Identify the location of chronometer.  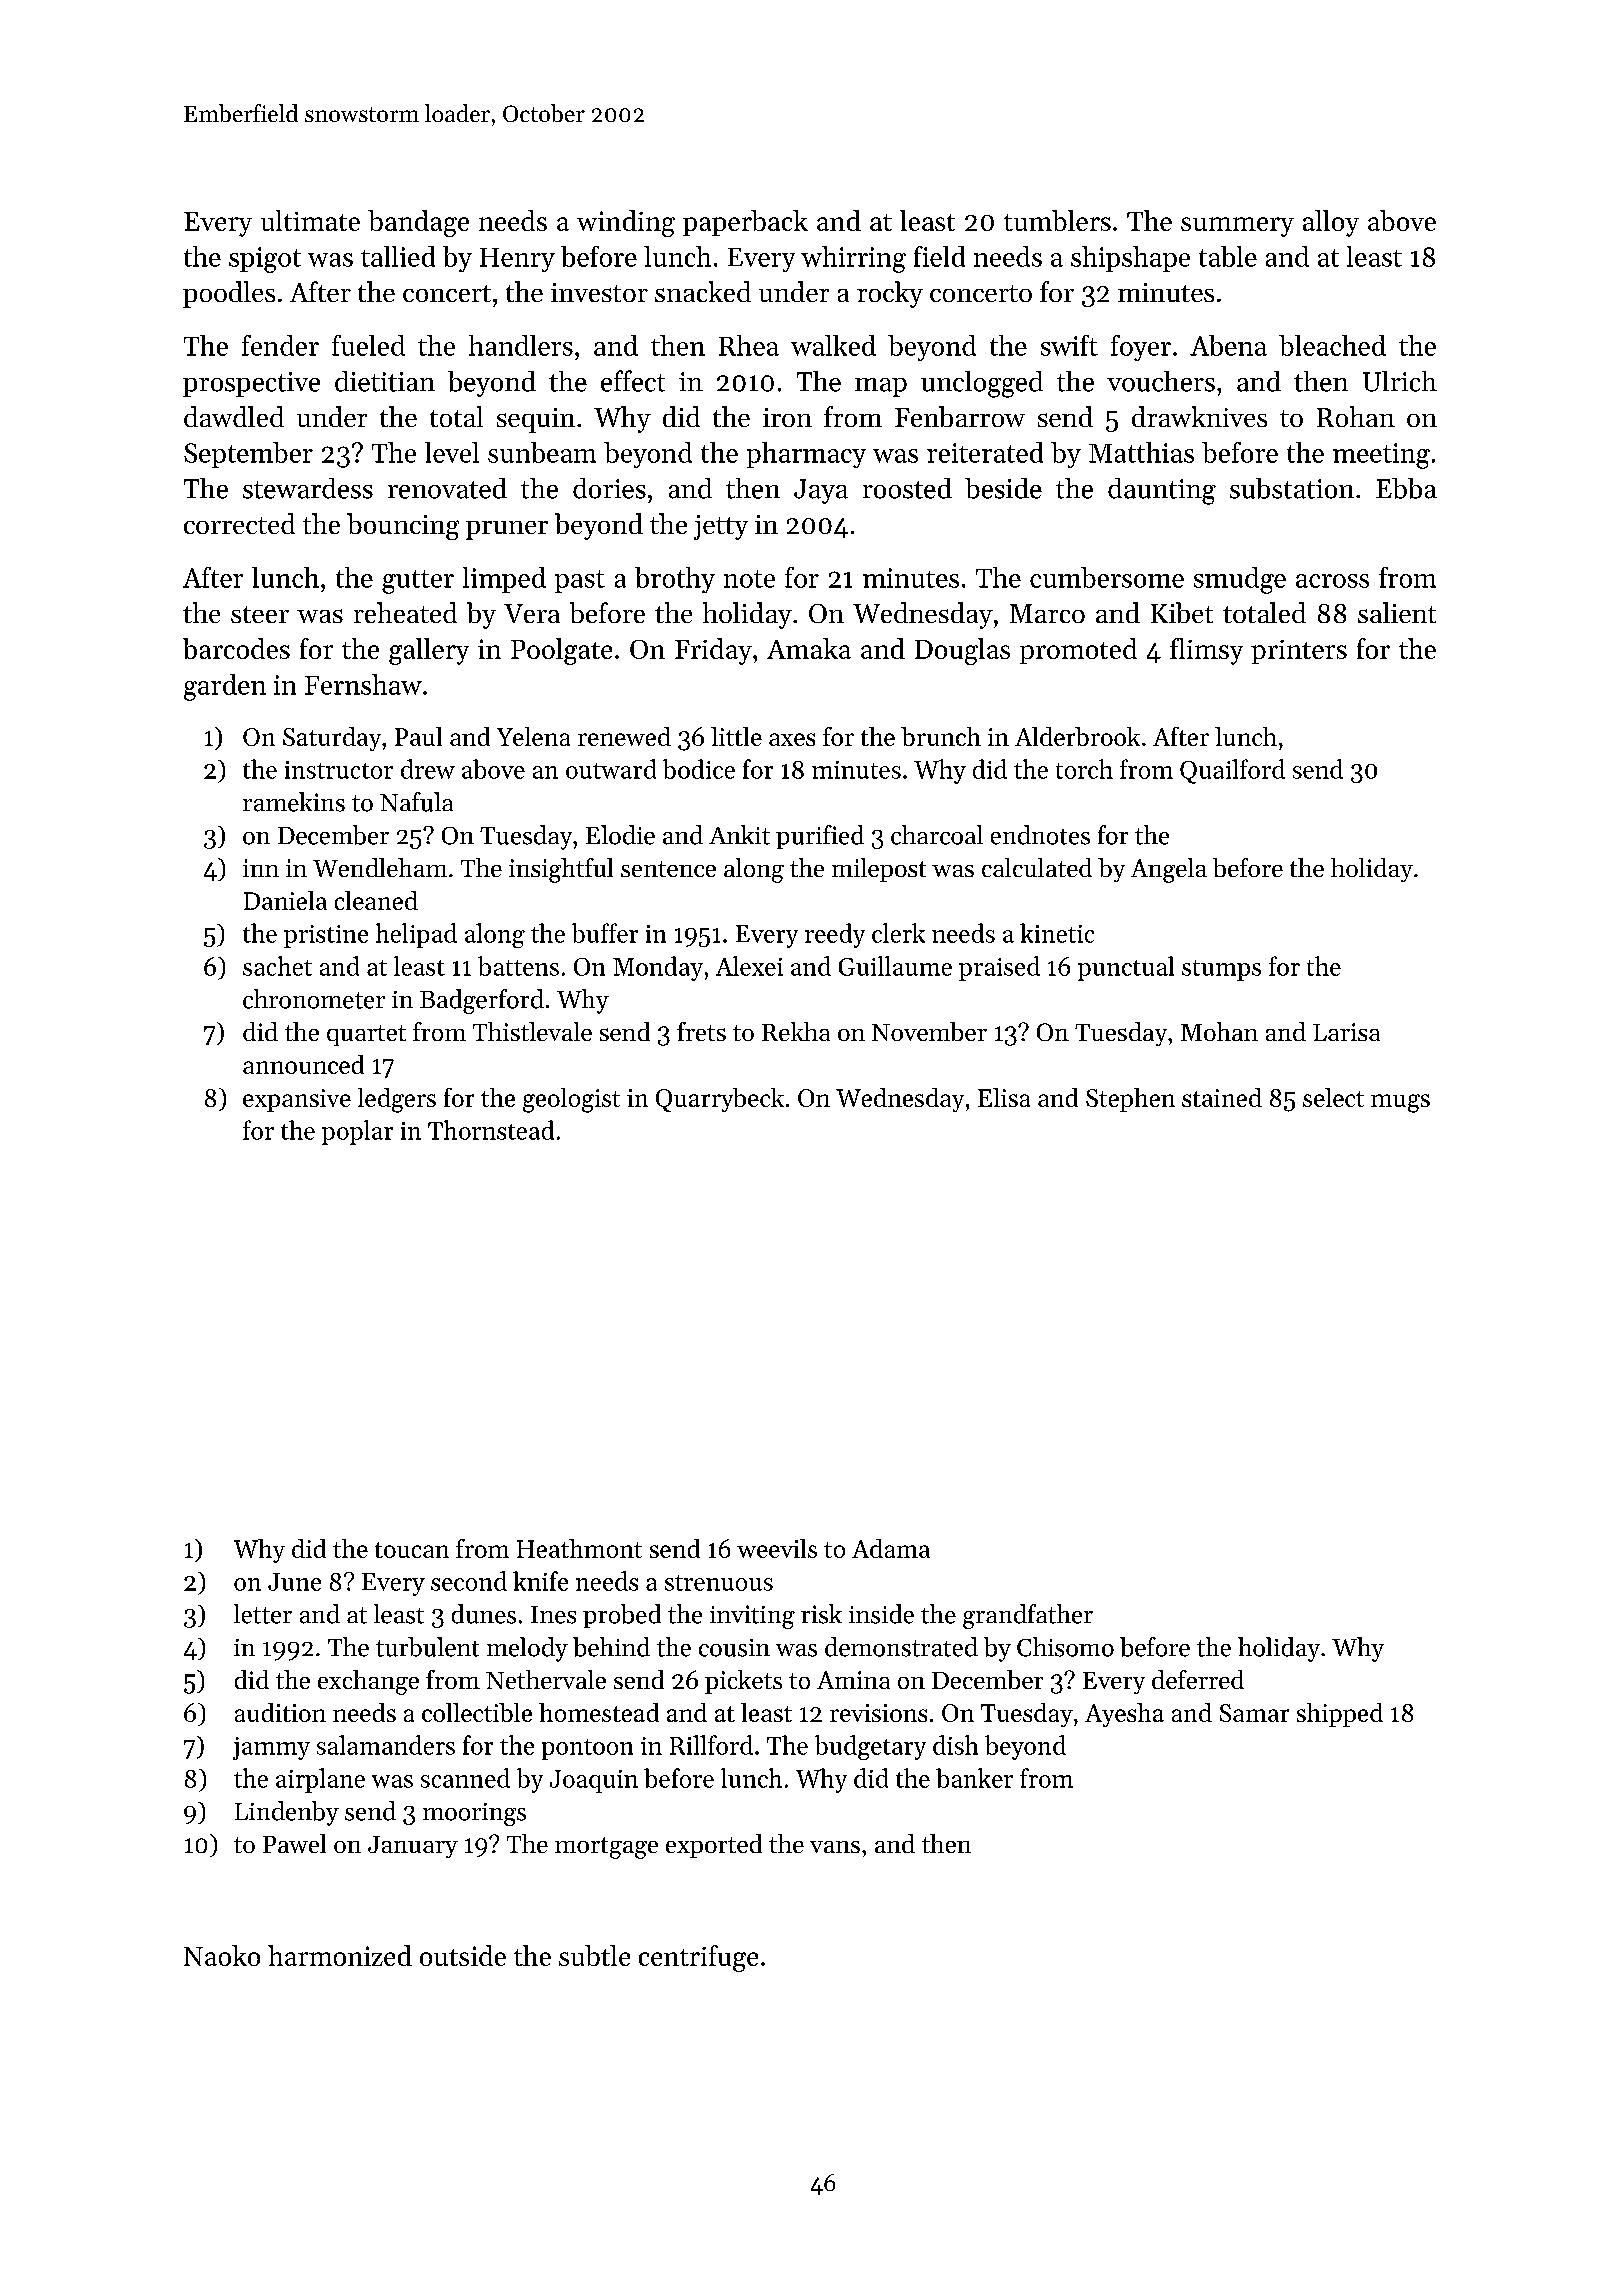
(314, 999).
